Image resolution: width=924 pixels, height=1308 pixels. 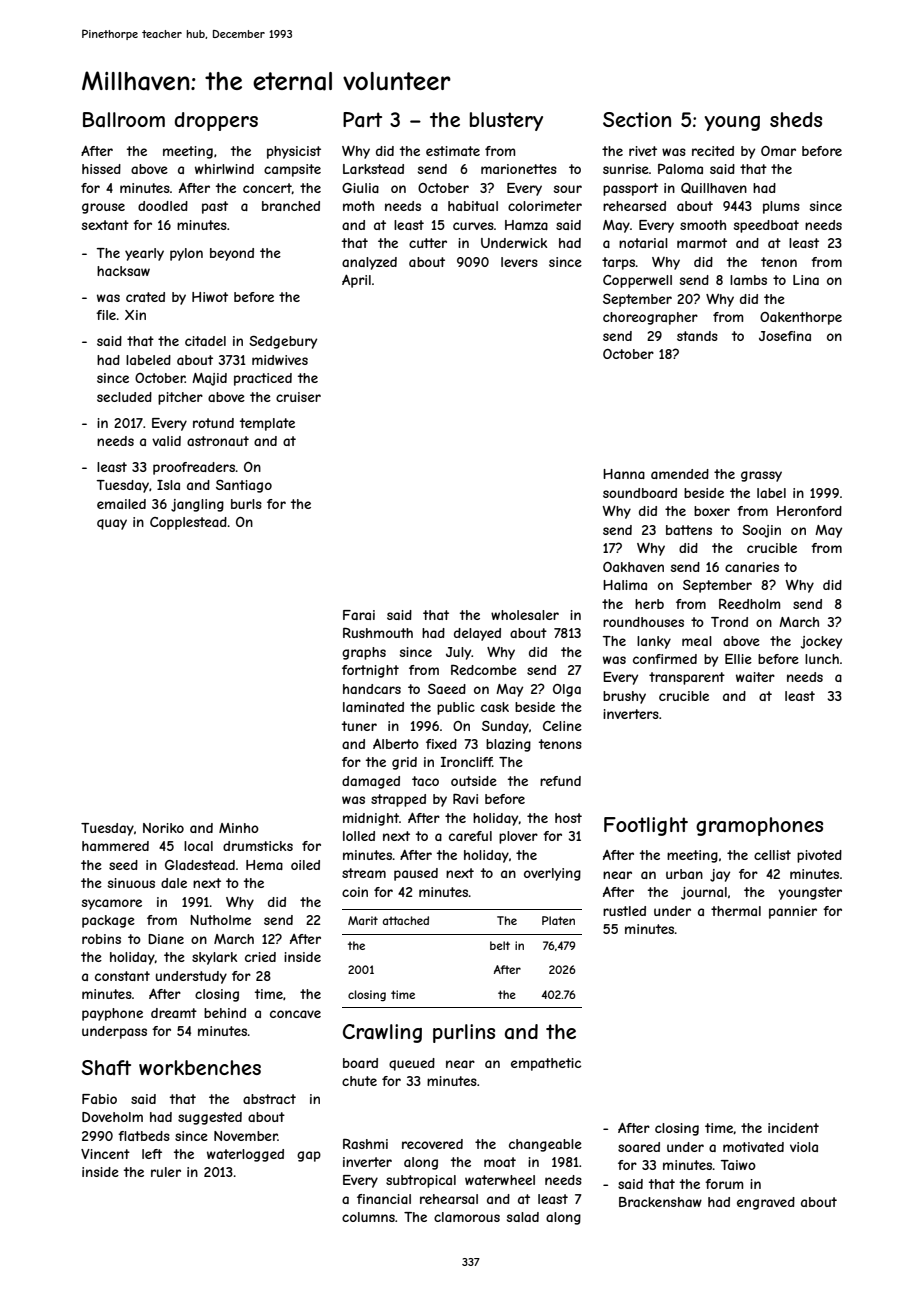 What do you see at coordinates (796, 119) in the image?
I see `sheds` at bounding box center [796, 119].
